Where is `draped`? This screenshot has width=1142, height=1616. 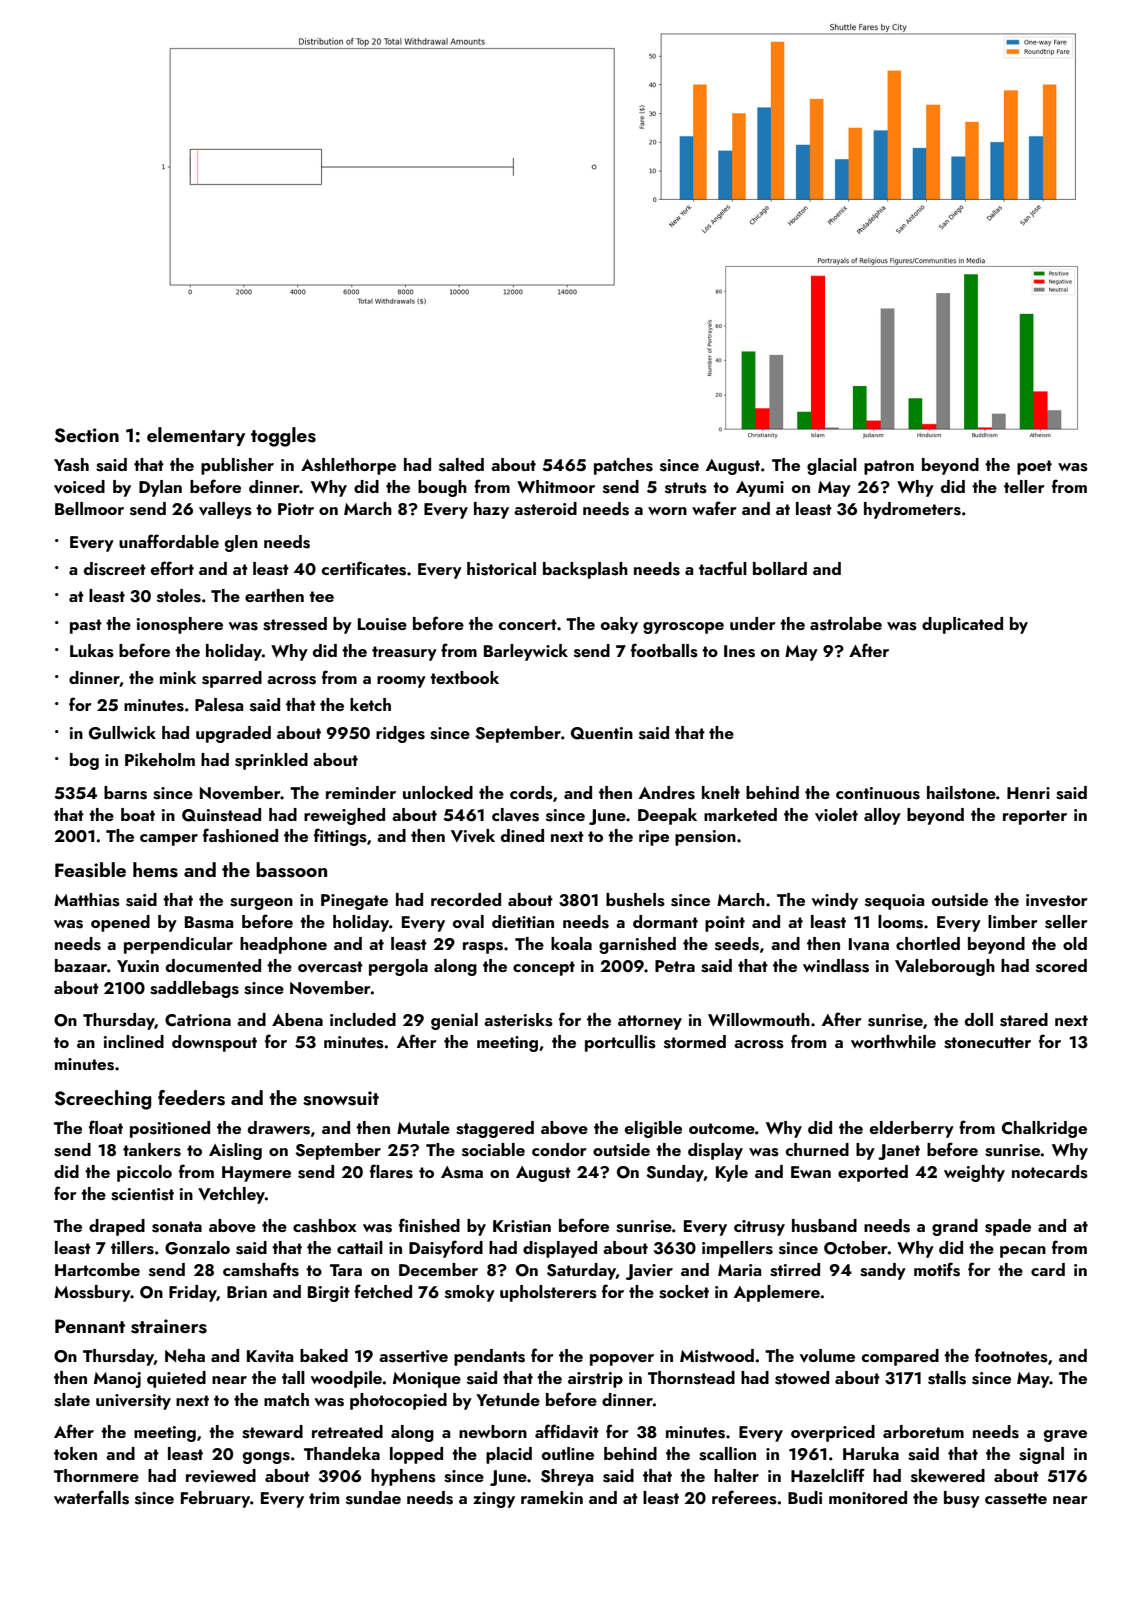
draped is located at coordinates (117, 1227).
